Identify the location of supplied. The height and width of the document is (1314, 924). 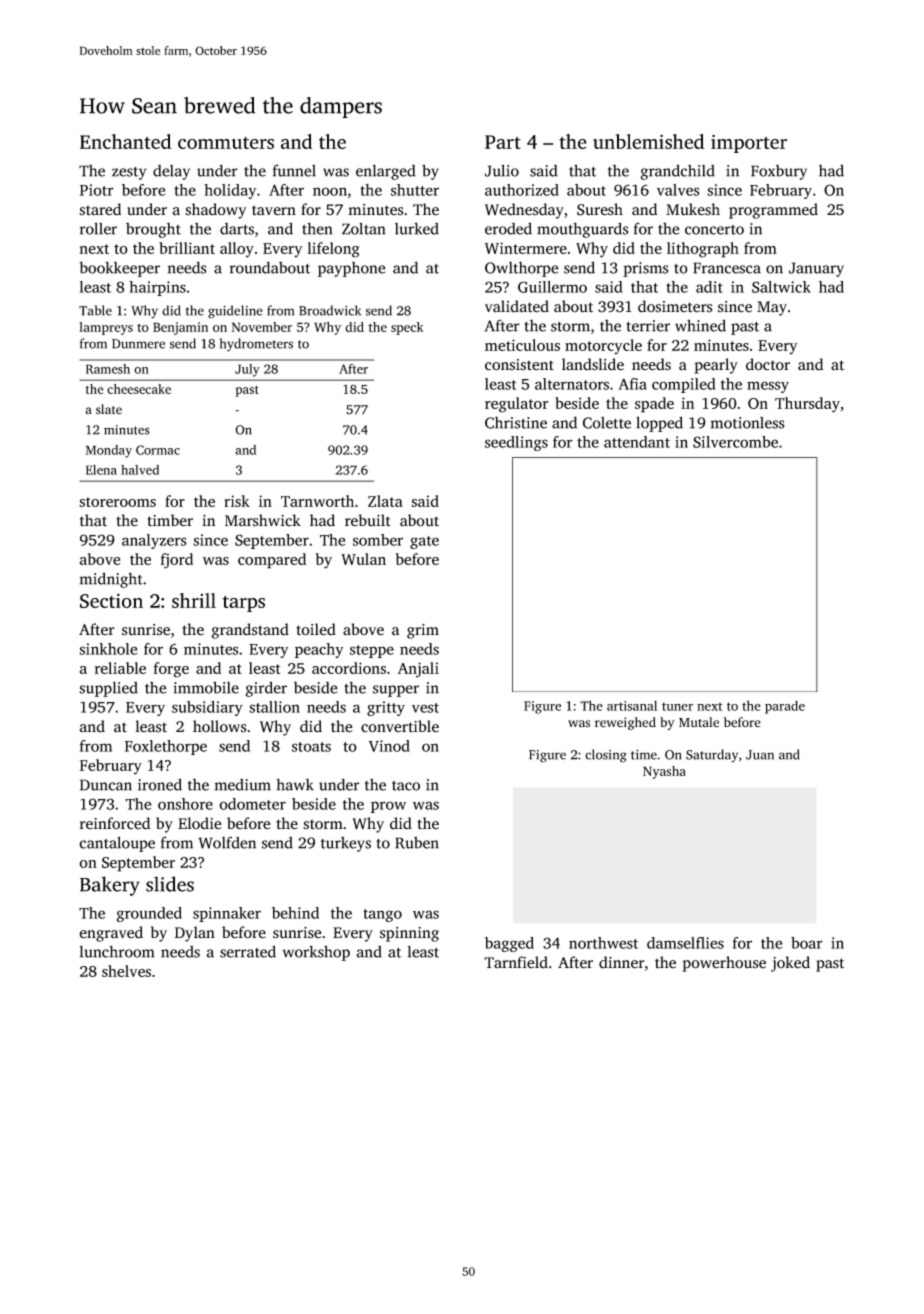
(108, 689).
